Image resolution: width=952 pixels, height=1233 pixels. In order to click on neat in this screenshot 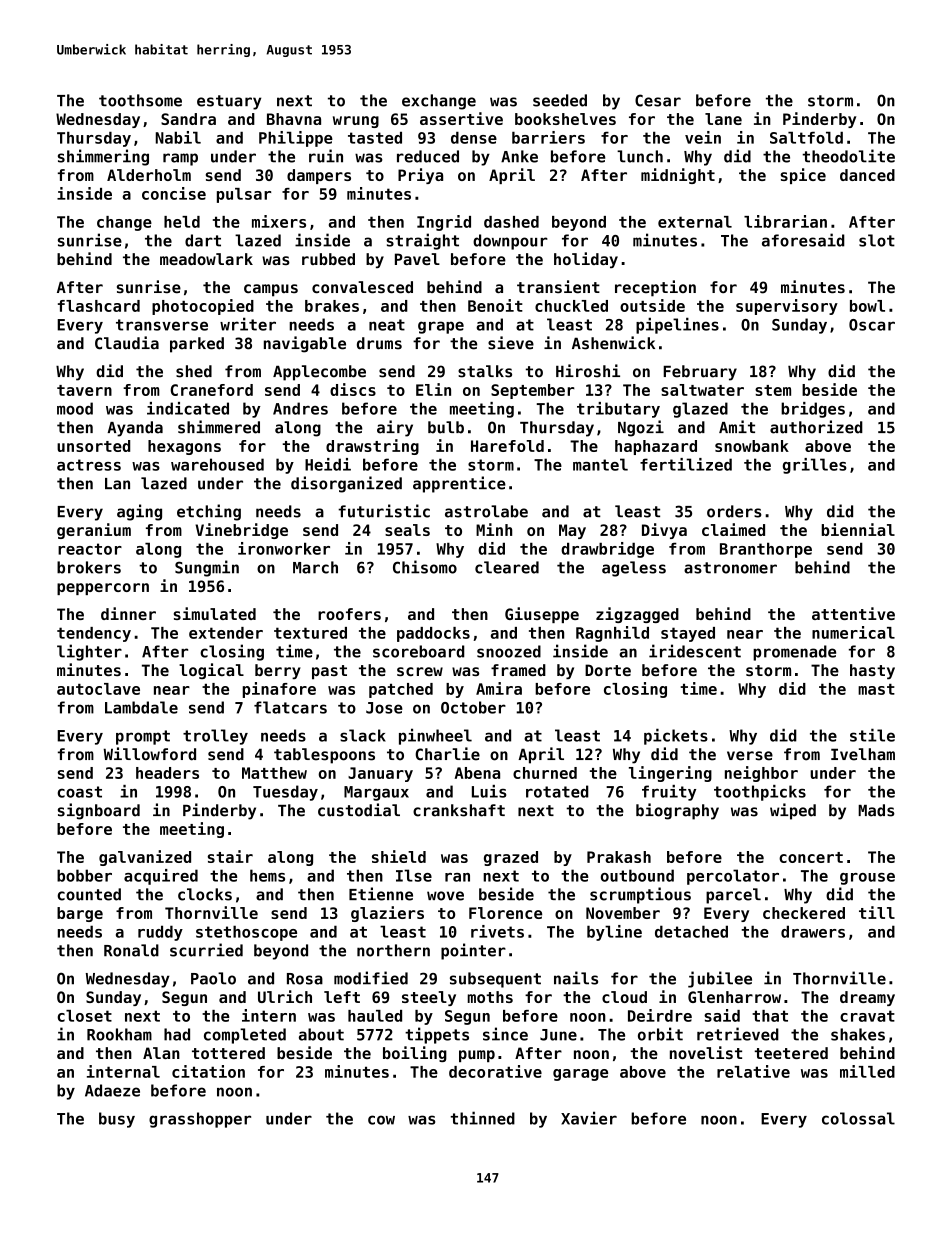, I will do `click(387, 325)`.
